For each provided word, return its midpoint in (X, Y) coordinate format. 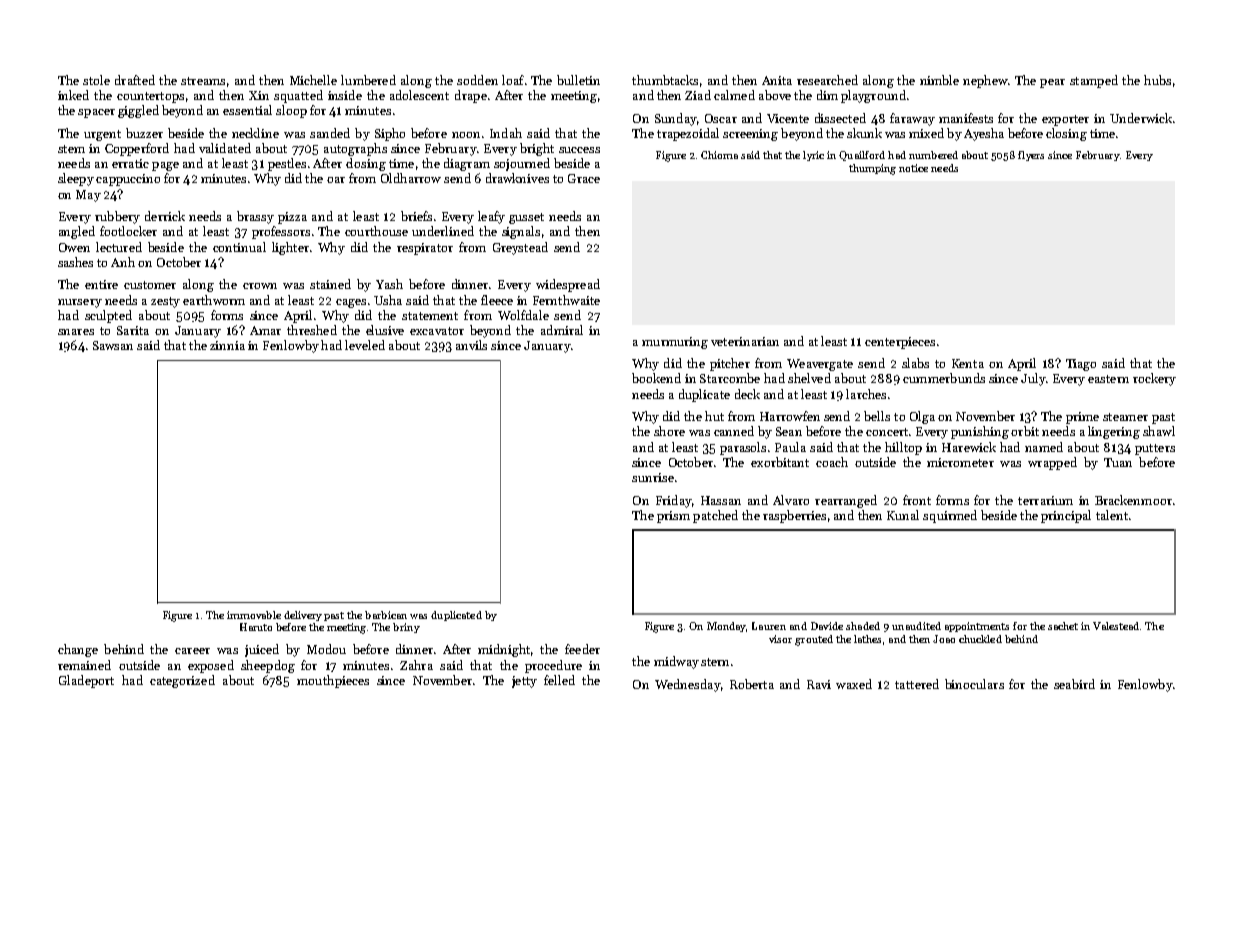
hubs (1157, 80)
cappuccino (128, 180)
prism (673, 517)
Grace (584, 178)
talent (1112, 515)
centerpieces (900, 343)
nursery (80, 303)
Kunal (903, 515)
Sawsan (113, 345)
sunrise (653, 477)
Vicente (788, 118)
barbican (386, 615)
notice (913, 168)
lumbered (368, 80)
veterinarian (745, 341)
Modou (326, 649)
